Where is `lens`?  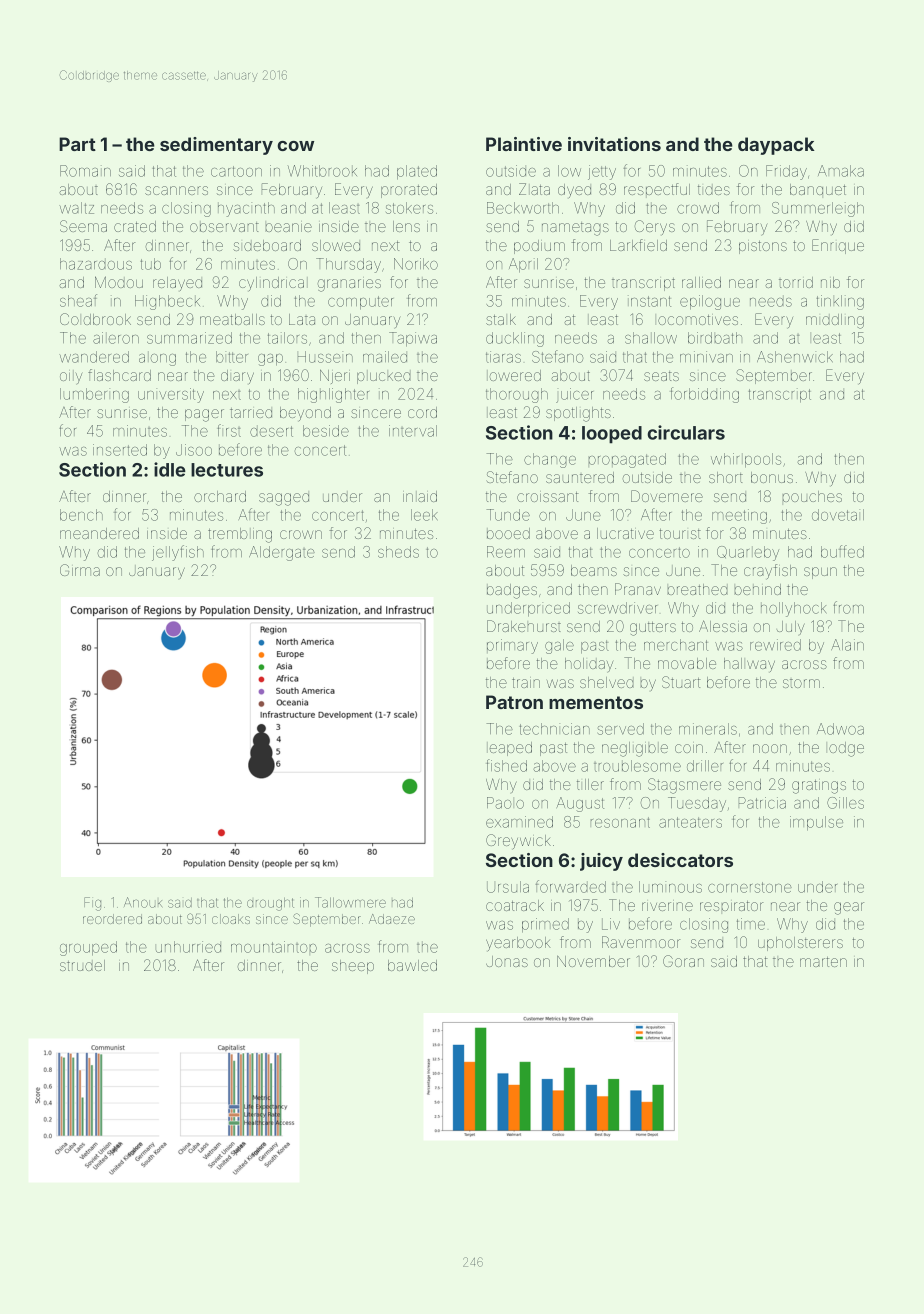 lens is located at coordinates (406, 226).
